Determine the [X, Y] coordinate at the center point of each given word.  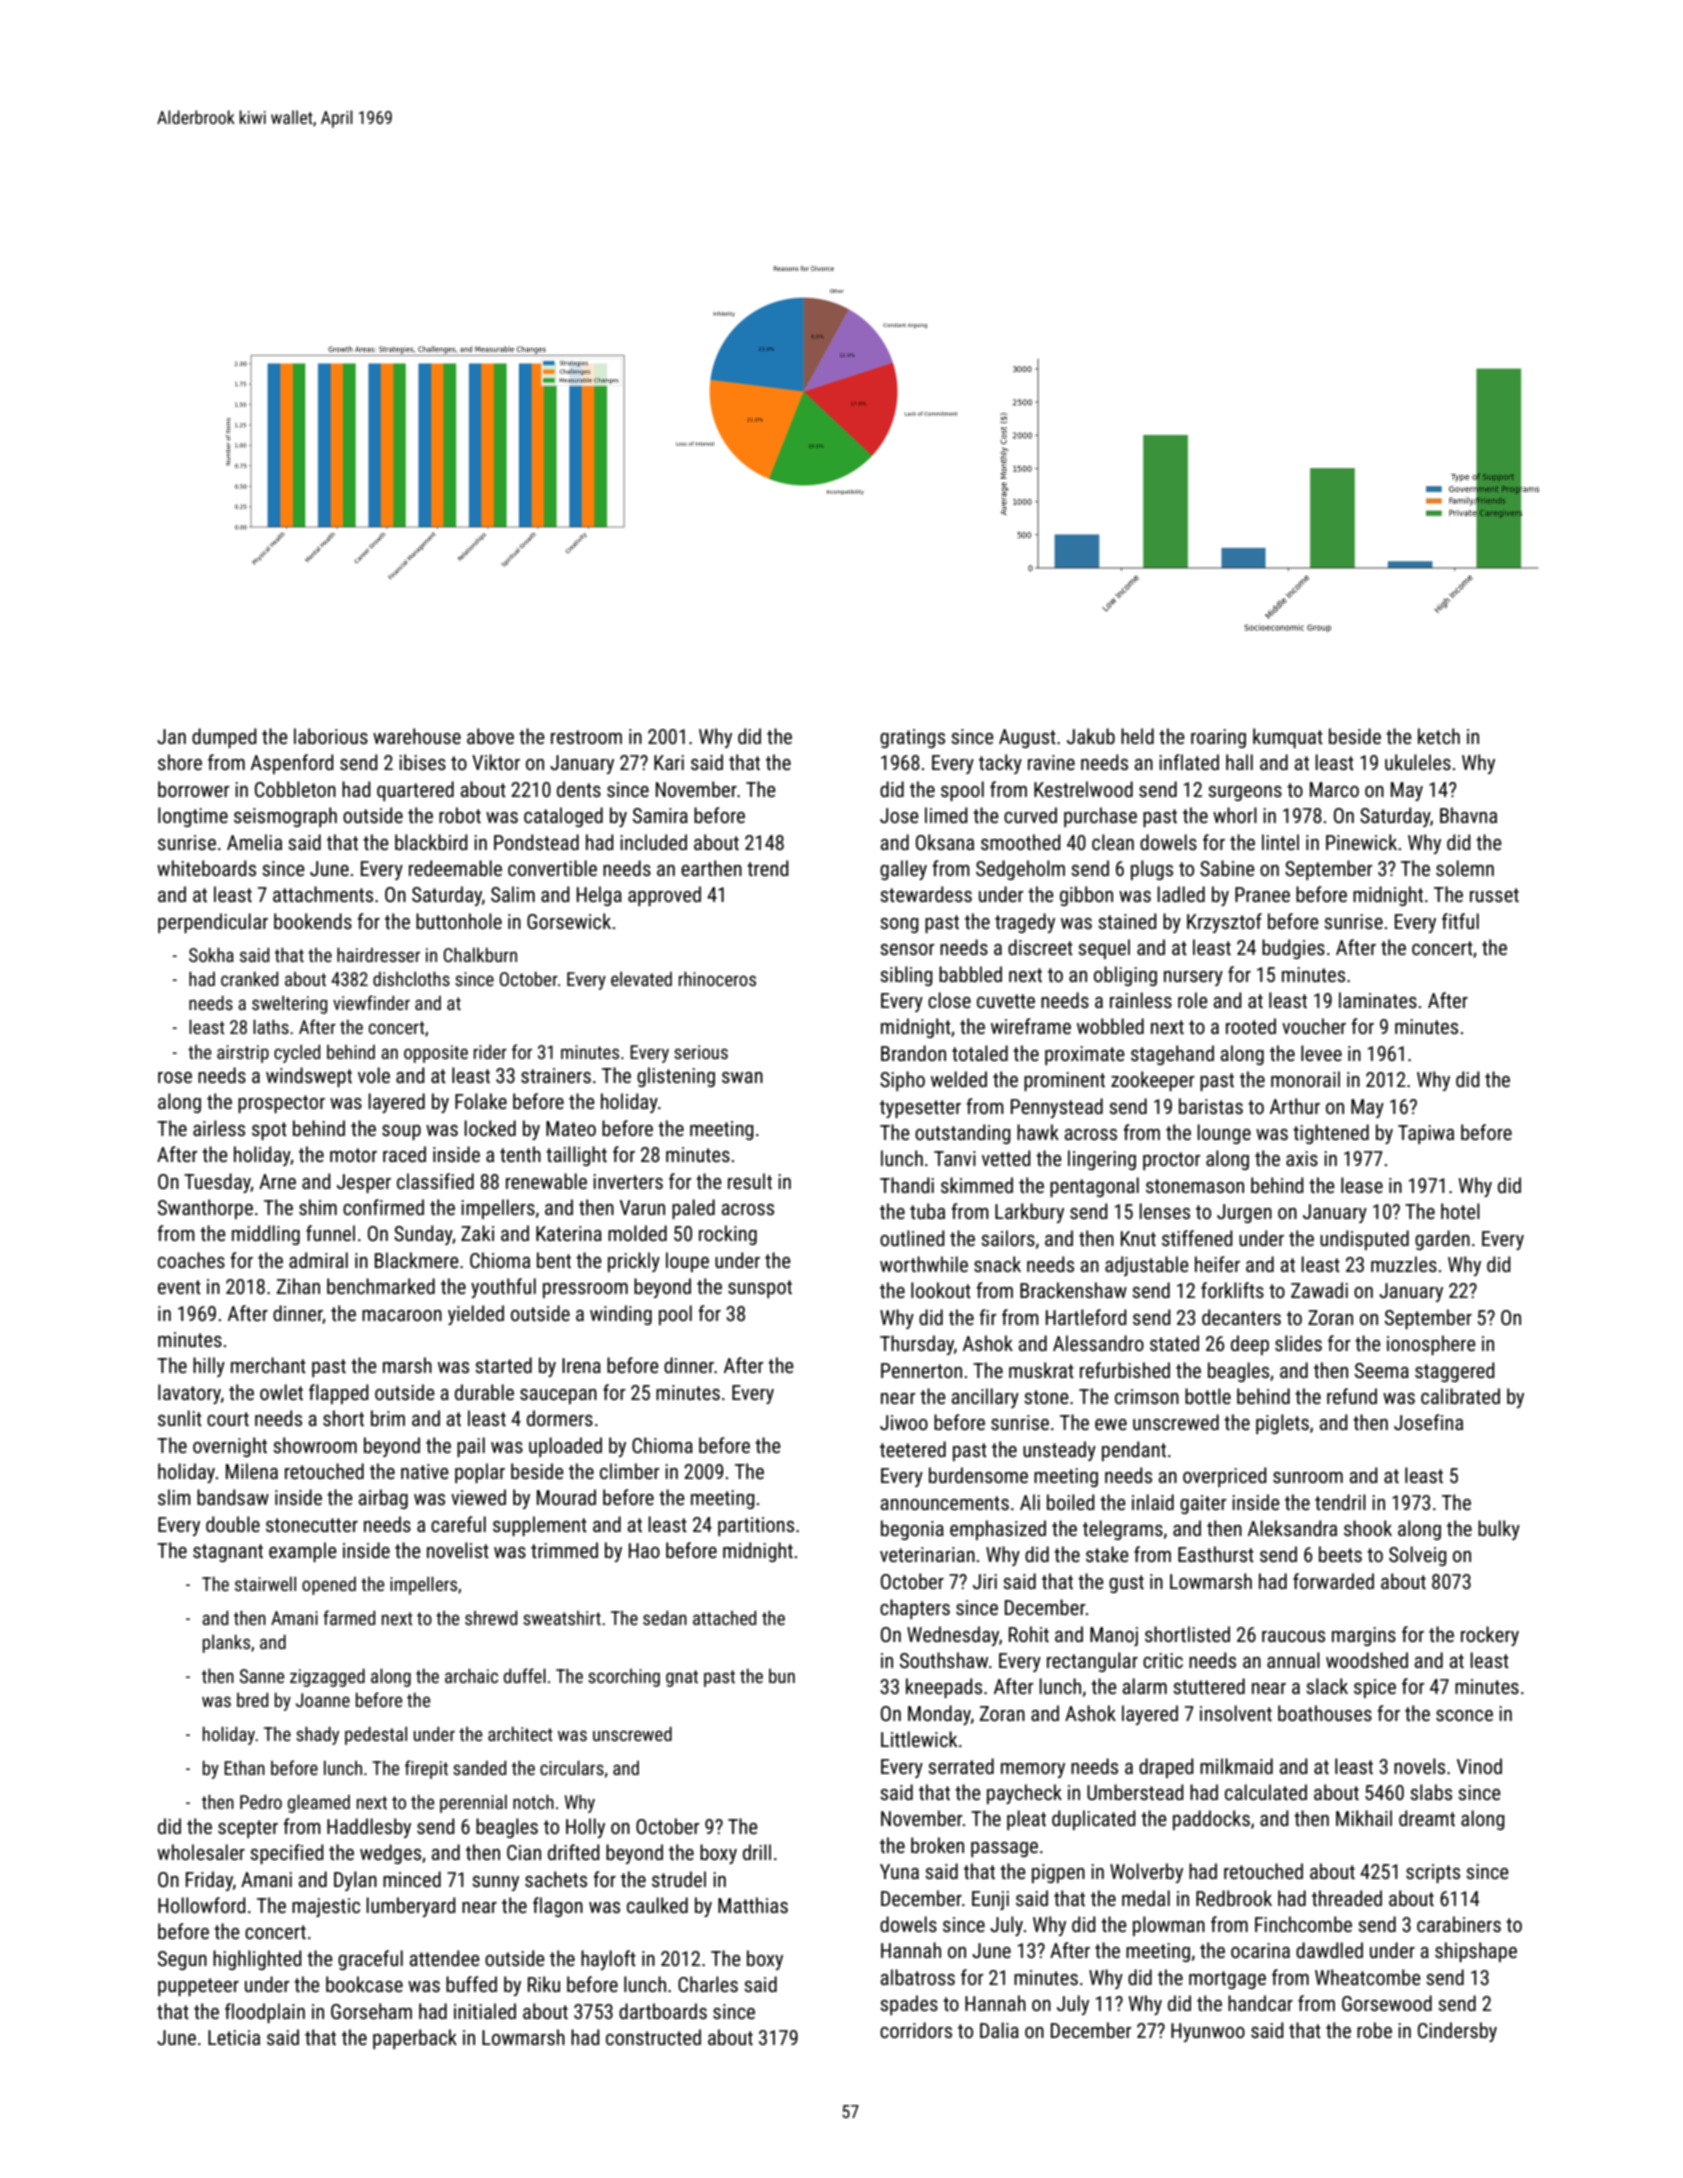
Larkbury [1029, 1213]
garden [1442, 1240]
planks [226, 1644]
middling [266, 1235]
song [899, 925]
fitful [1460, 921]
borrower [194, 789]
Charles [708, 1984]
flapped [339, 1394]
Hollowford [202, 1905]
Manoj [1114, 1636]
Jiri [985, 1581]
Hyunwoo [1208, 2032]
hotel [1460, 1211]
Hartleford [1086, 1317]
